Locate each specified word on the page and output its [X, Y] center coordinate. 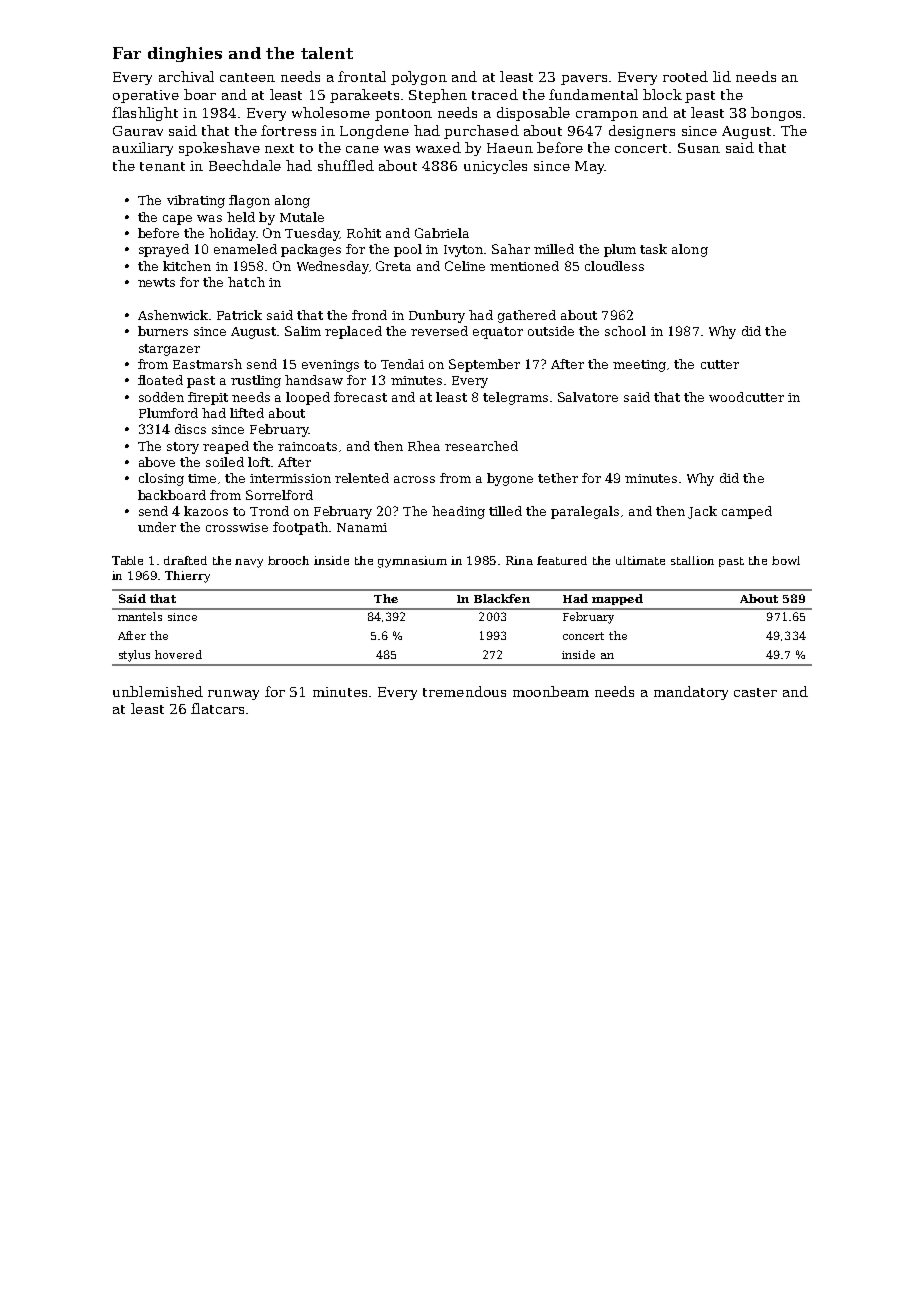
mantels [140, 616]
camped [747, 512]
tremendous [464, 691]
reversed [439, 331]
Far [127, 53]
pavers [584, 80]
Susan [699, 148]
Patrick [239, 315]
